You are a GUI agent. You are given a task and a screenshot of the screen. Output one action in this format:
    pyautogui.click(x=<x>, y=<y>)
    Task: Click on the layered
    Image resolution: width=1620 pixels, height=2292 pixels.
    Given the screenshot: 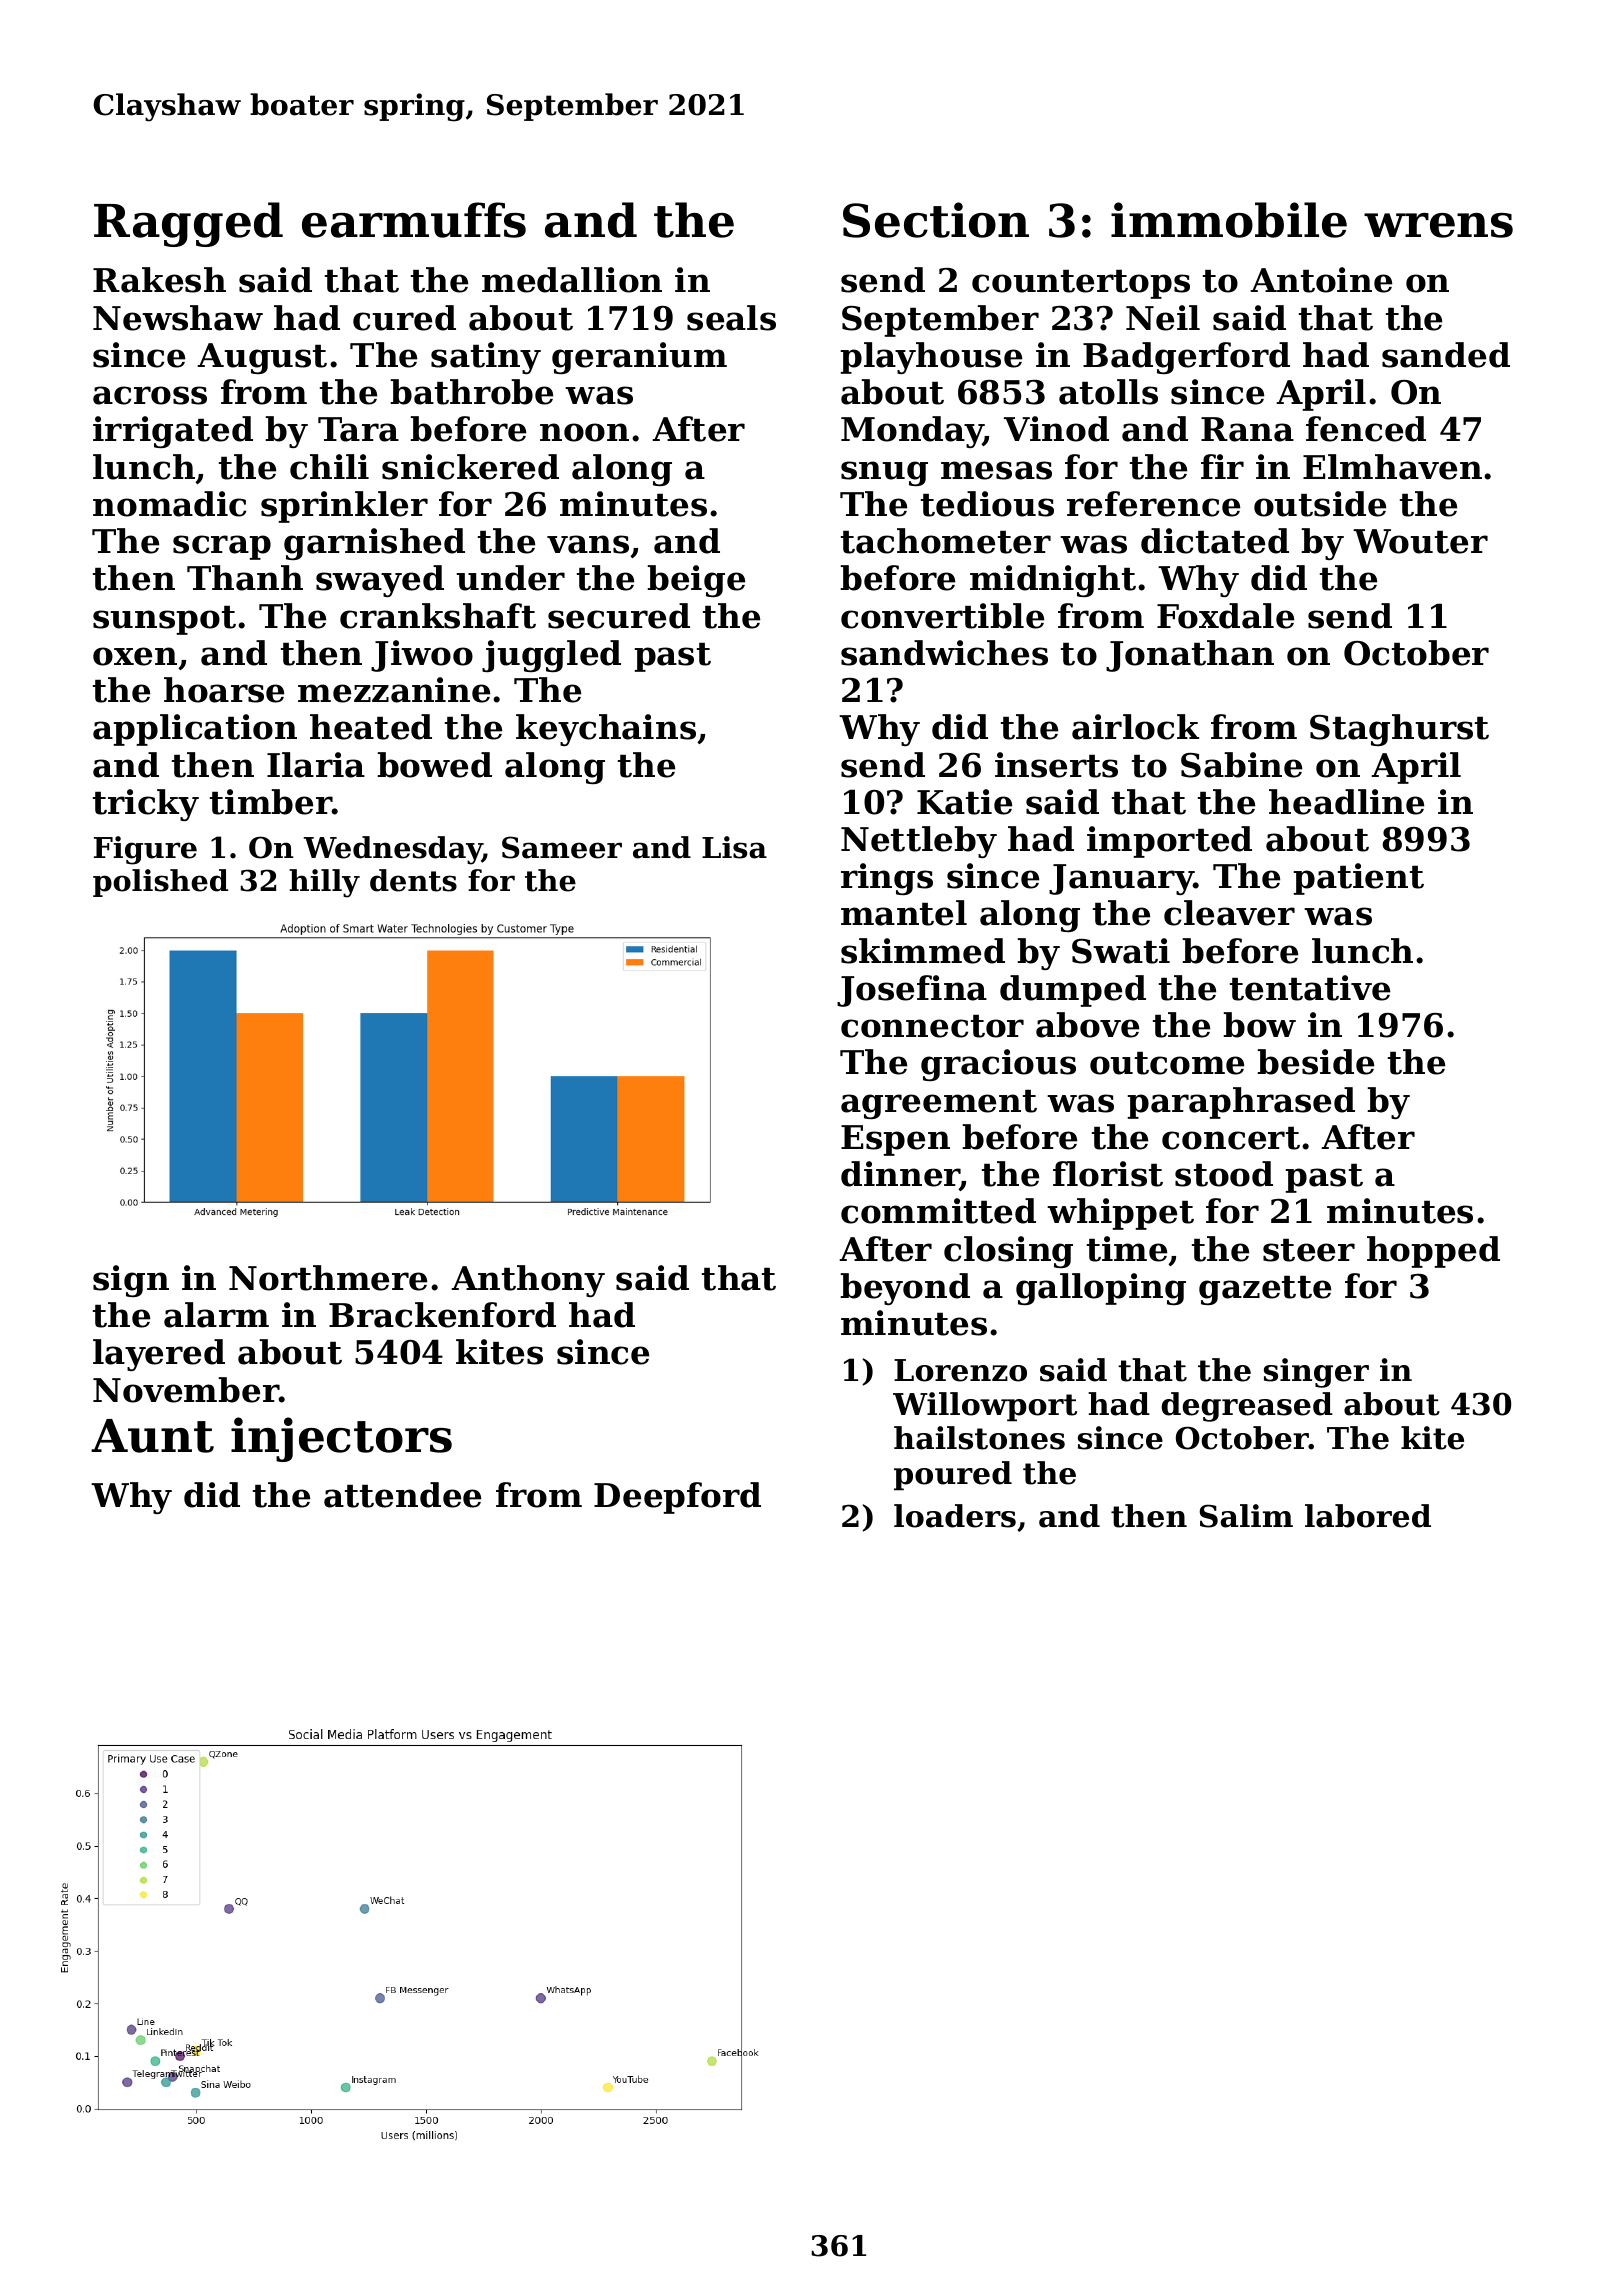 What is the action you would take?
    pyautogui.click(x=159, y=1355)
